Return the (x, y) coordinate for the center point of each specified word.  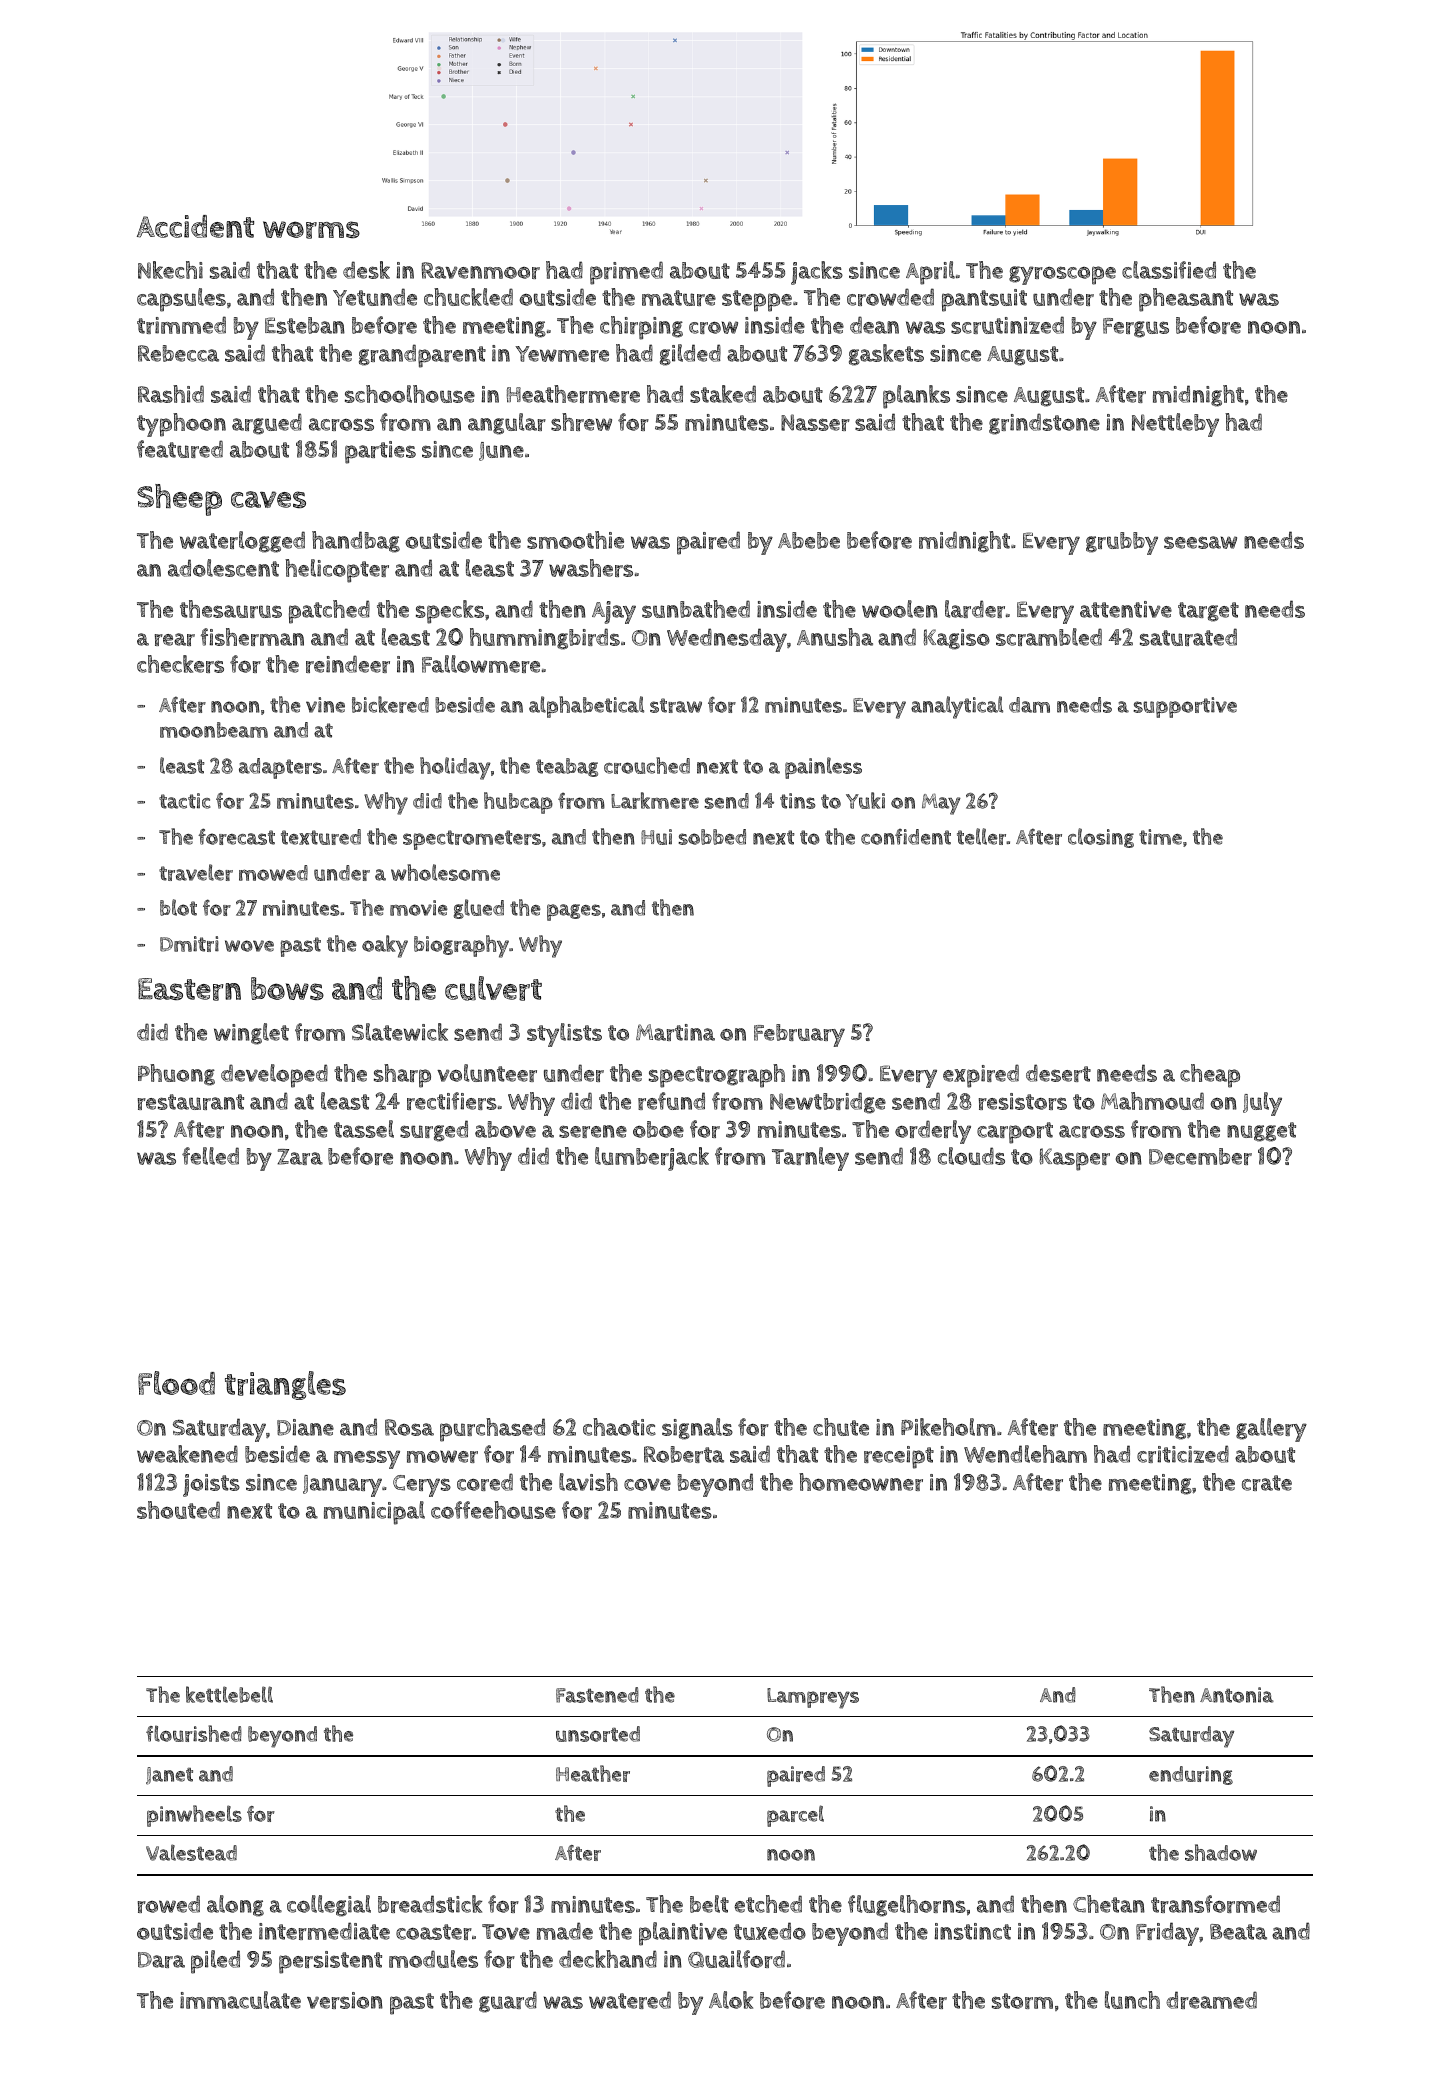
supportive (1185, 707)
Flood (176, 1383)
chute (841, 1427)
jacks (817, 273)
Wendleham (1025, 1454)
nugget (1261, 1132)
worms (311, 230)
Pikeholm (948, 1427)
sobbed (712, 837)
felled (210, 1156)
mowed (273, 873)
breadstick (430, 1904)
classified (1169, 270)
